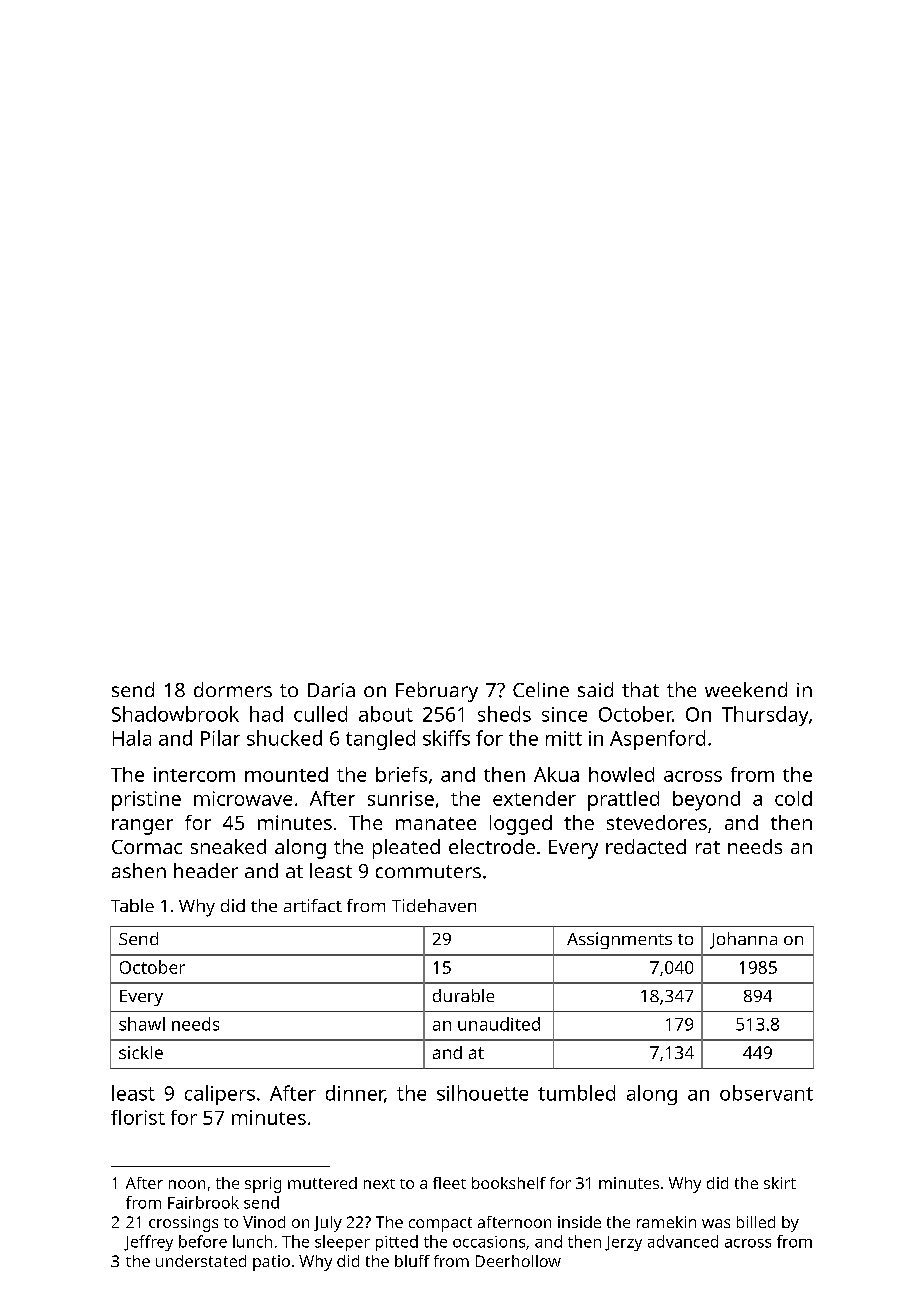 Image resolution: width=924 pixels, height=1314 pixels. Describe the element at coordinates (434, 905) in the image. I see `Tidehaven` at that location.
